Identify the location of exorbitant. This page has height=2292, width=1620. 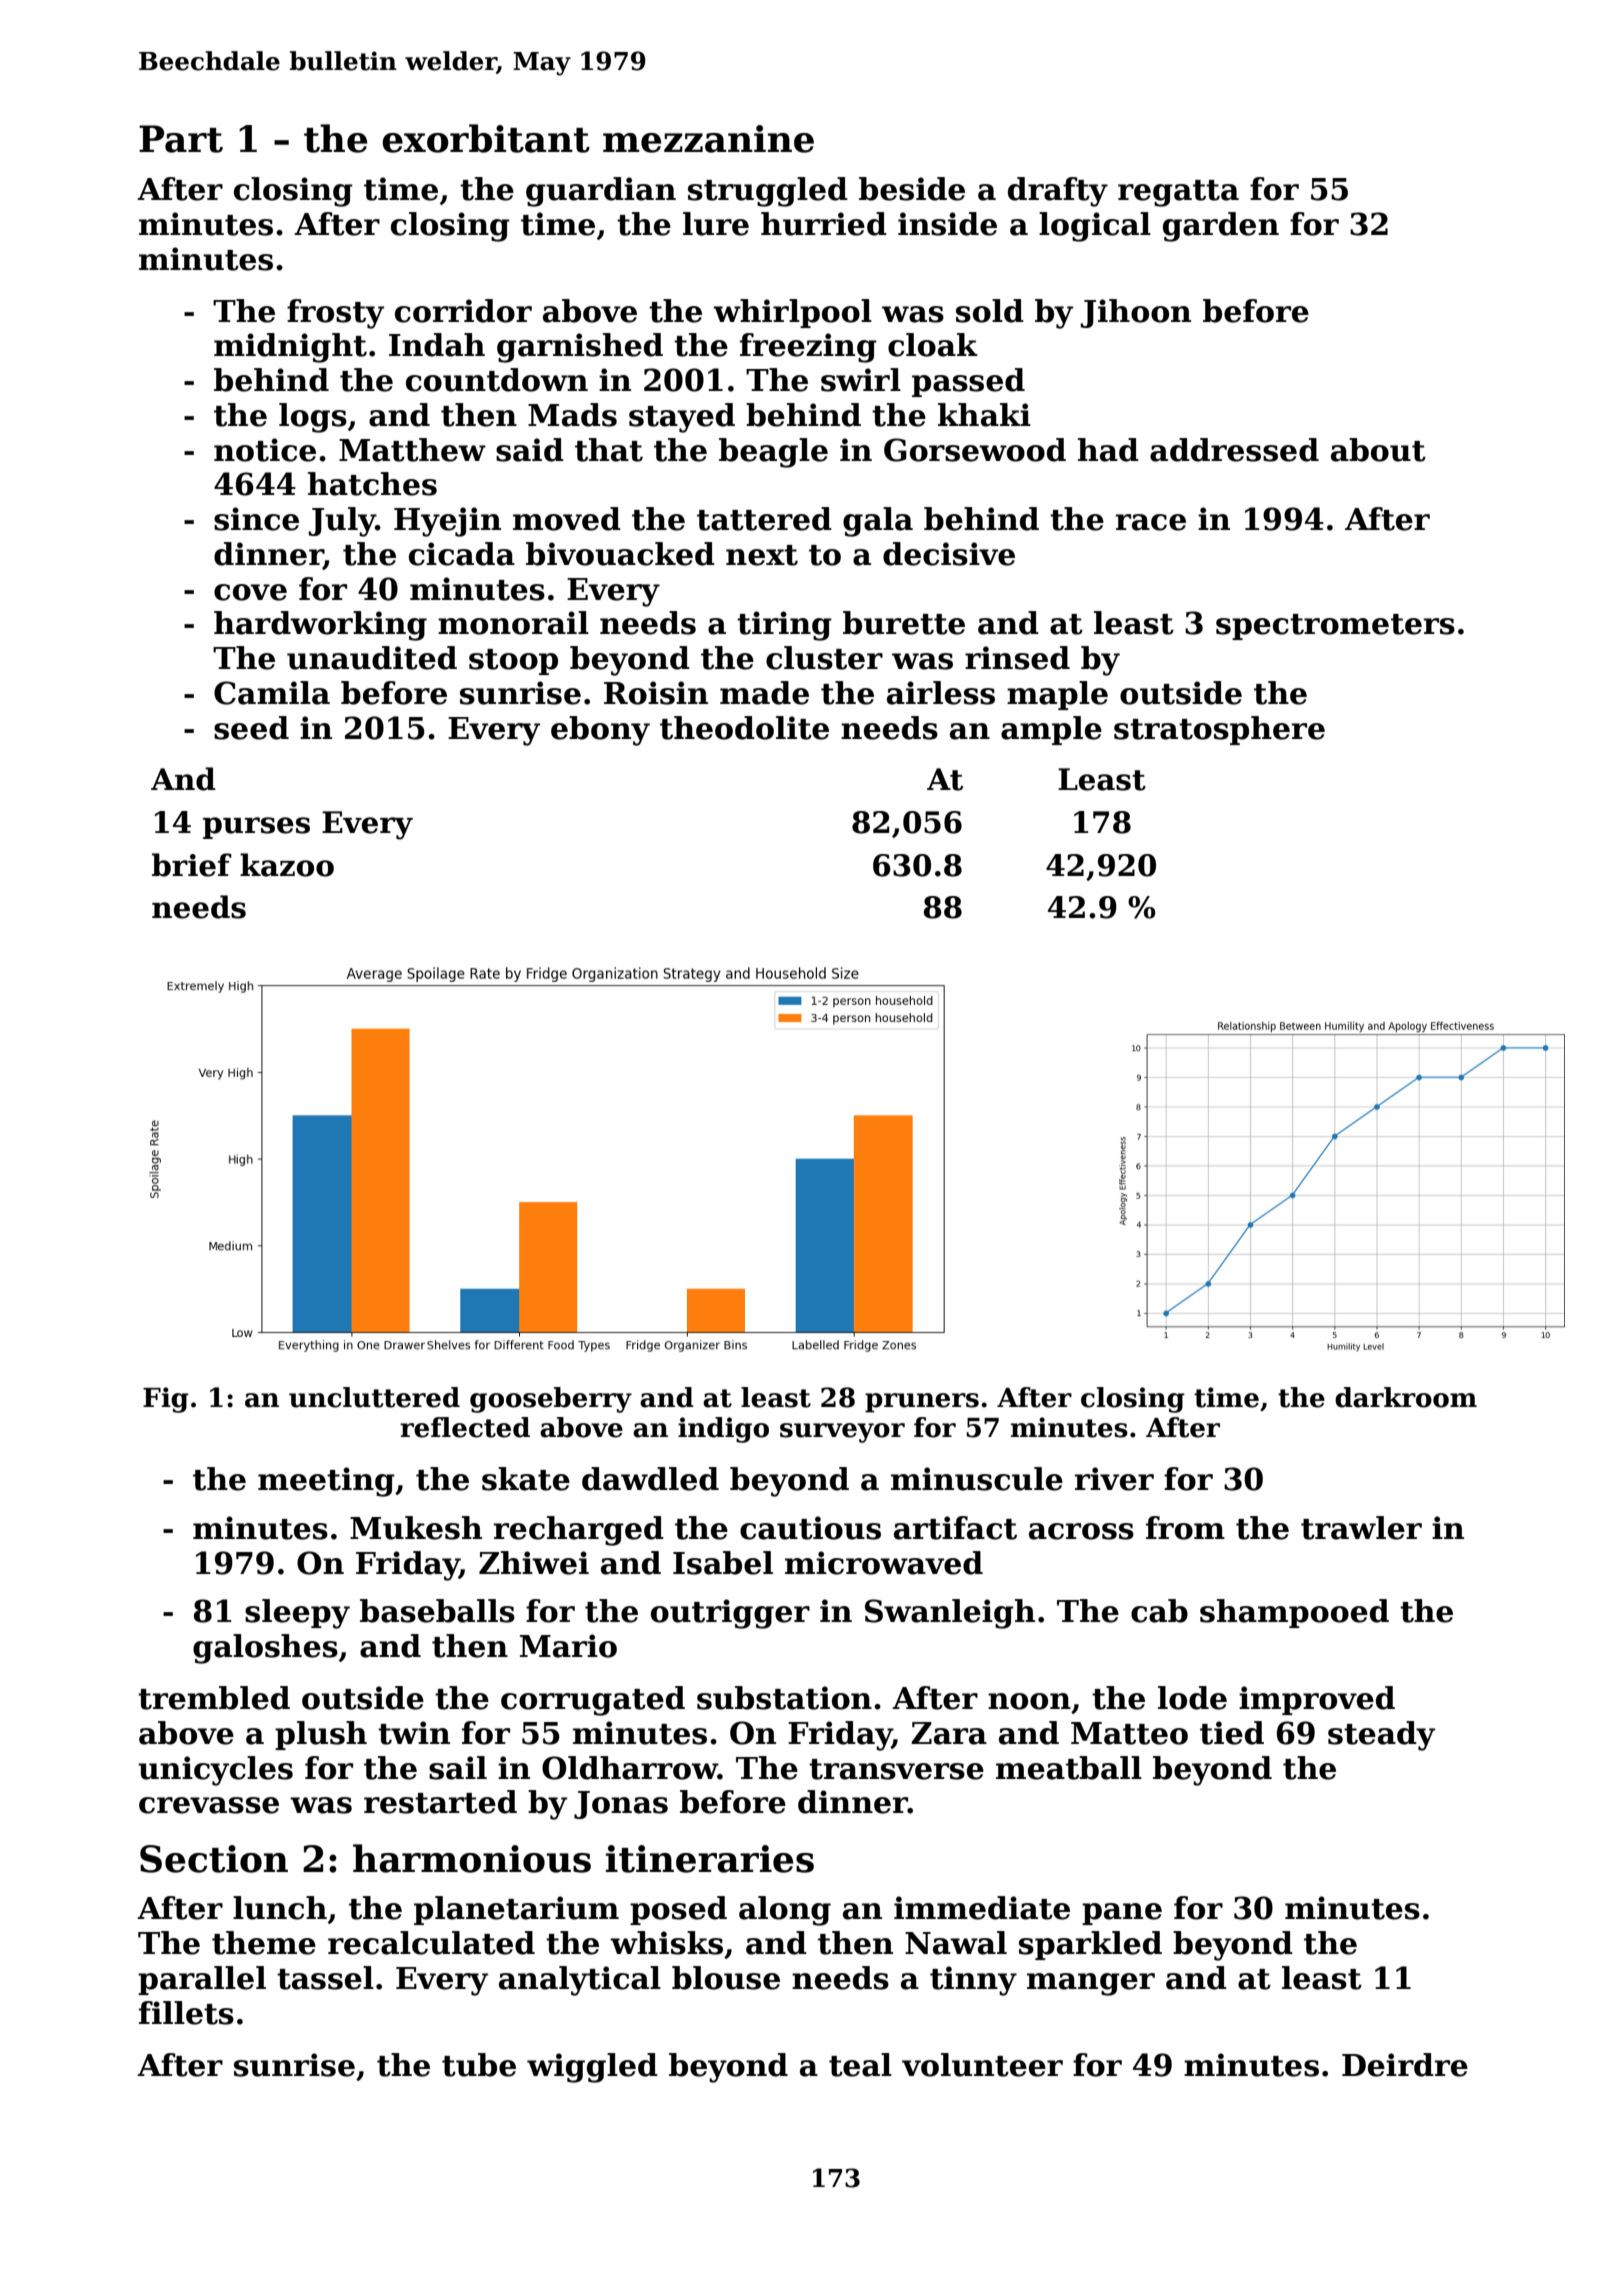
(486, 138).
